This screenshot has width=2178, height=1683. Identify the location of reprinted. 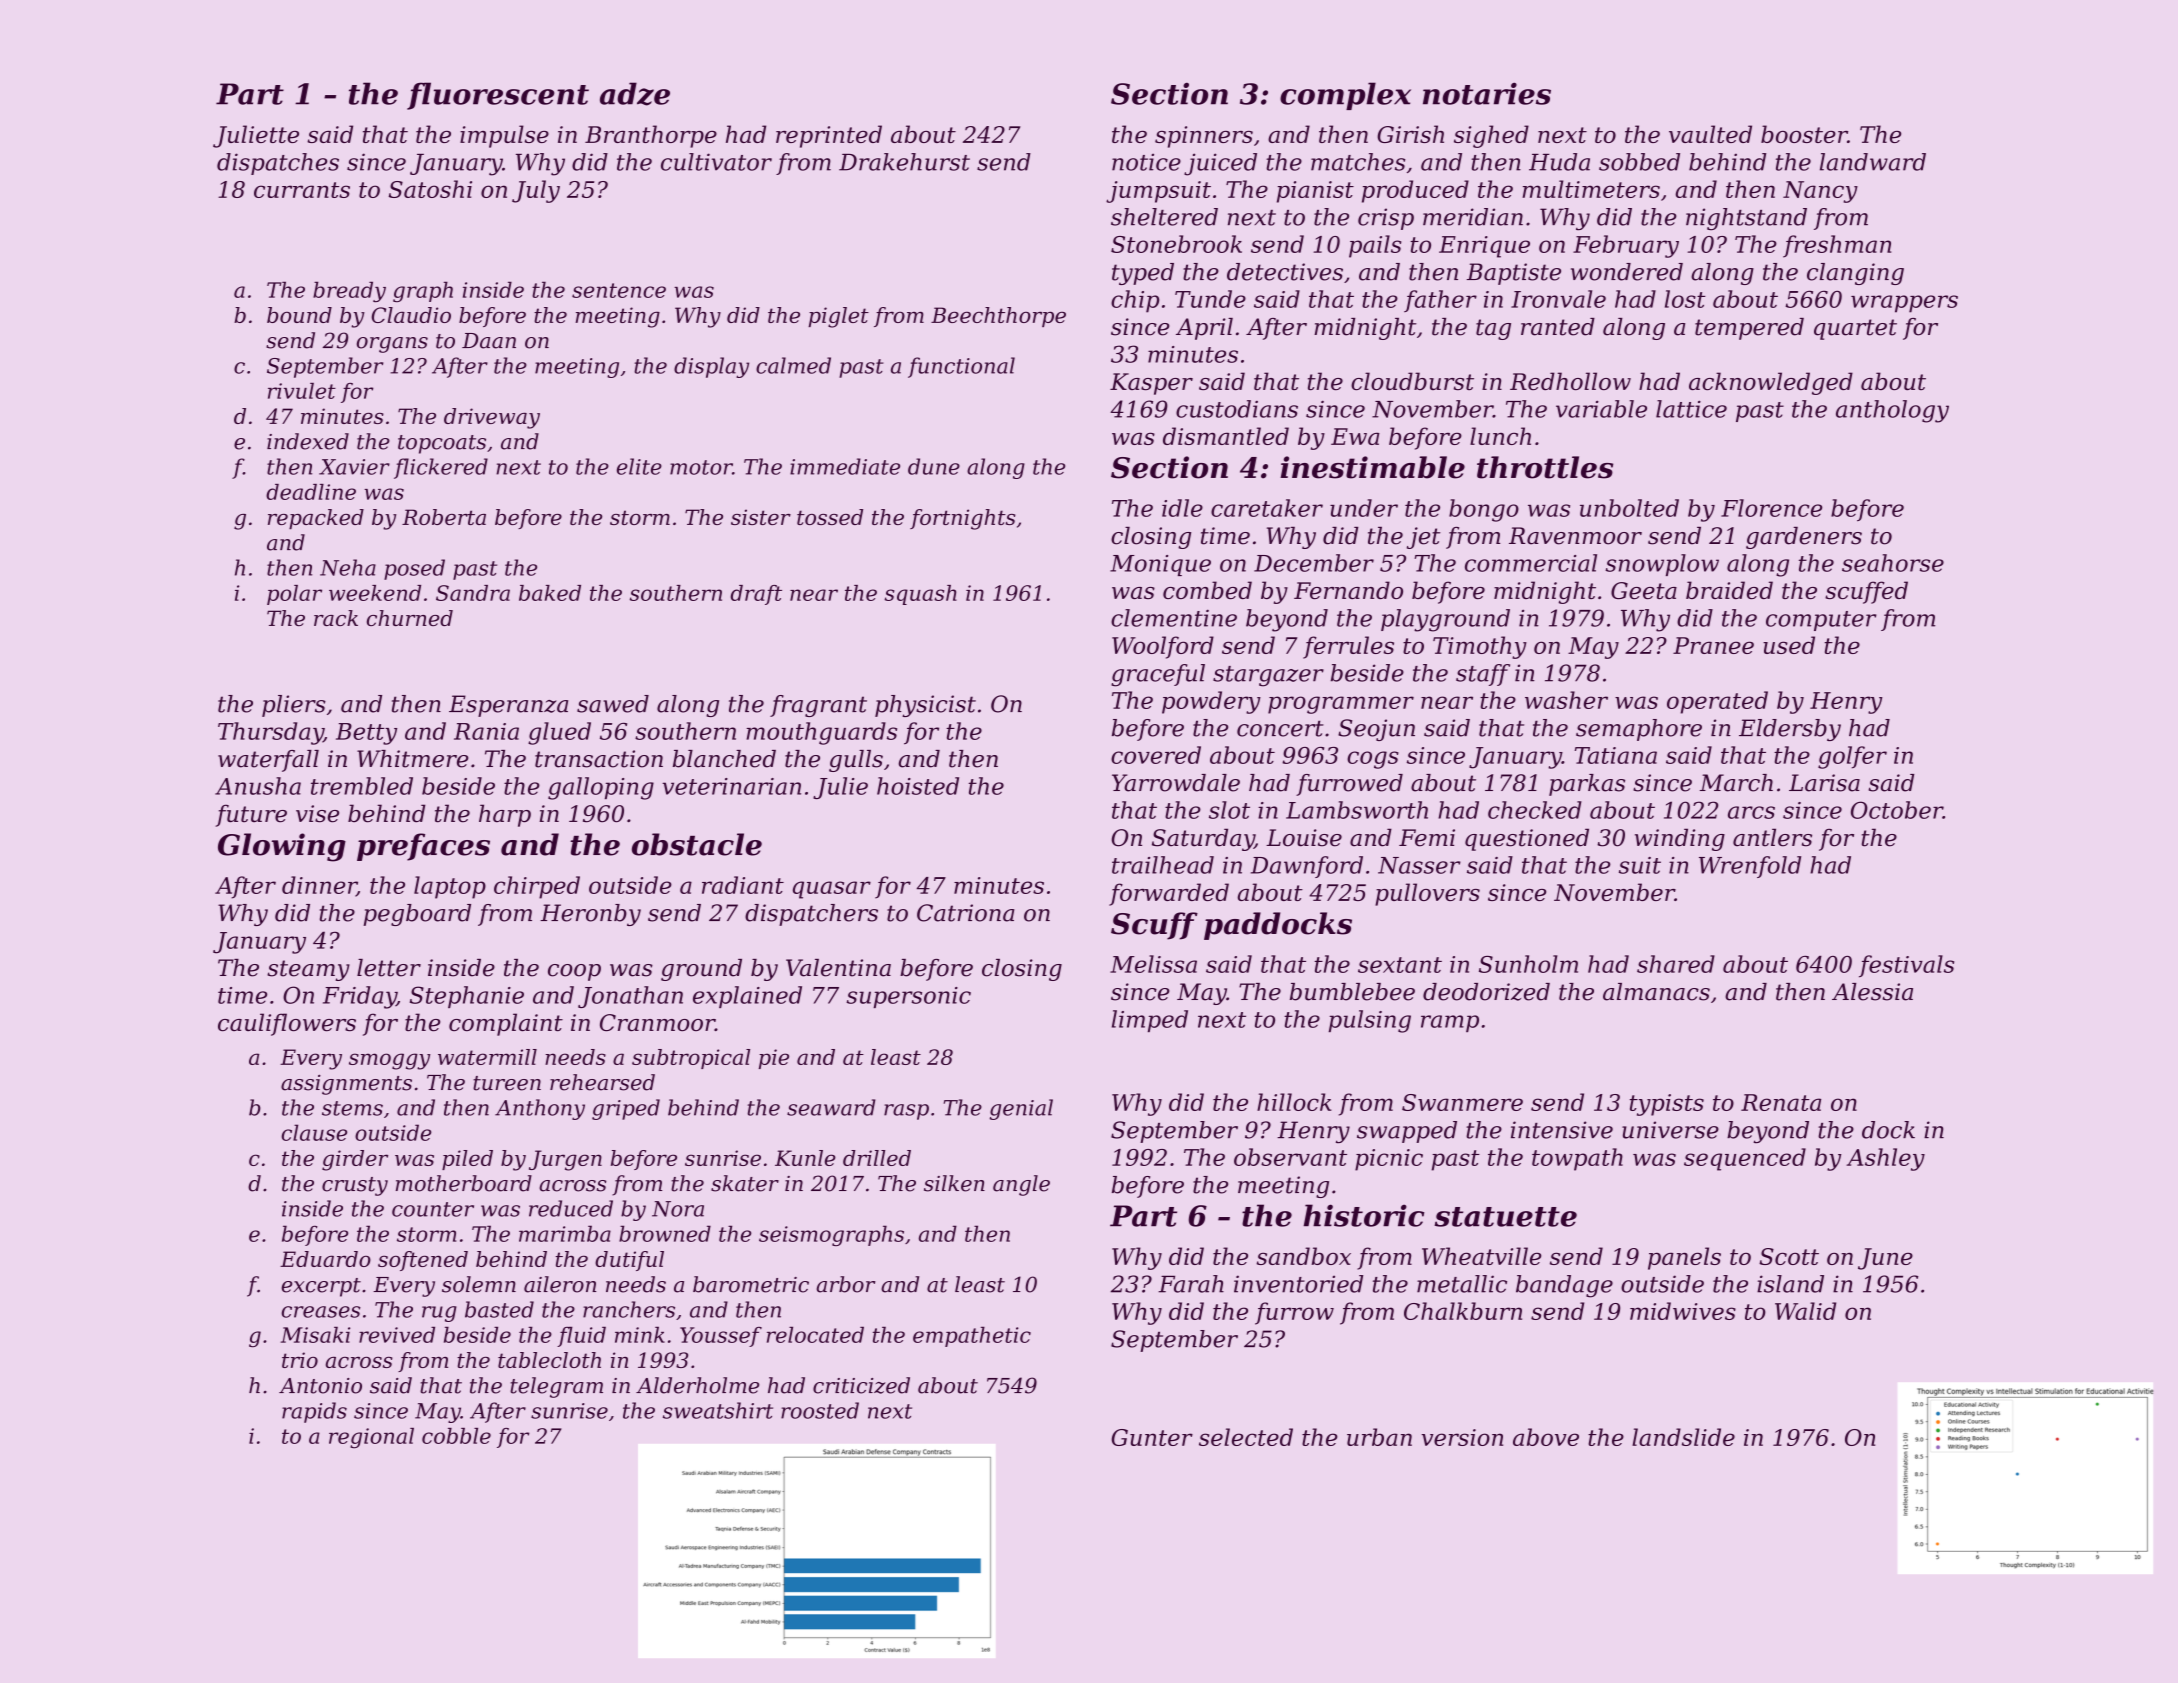
(829, 136).
